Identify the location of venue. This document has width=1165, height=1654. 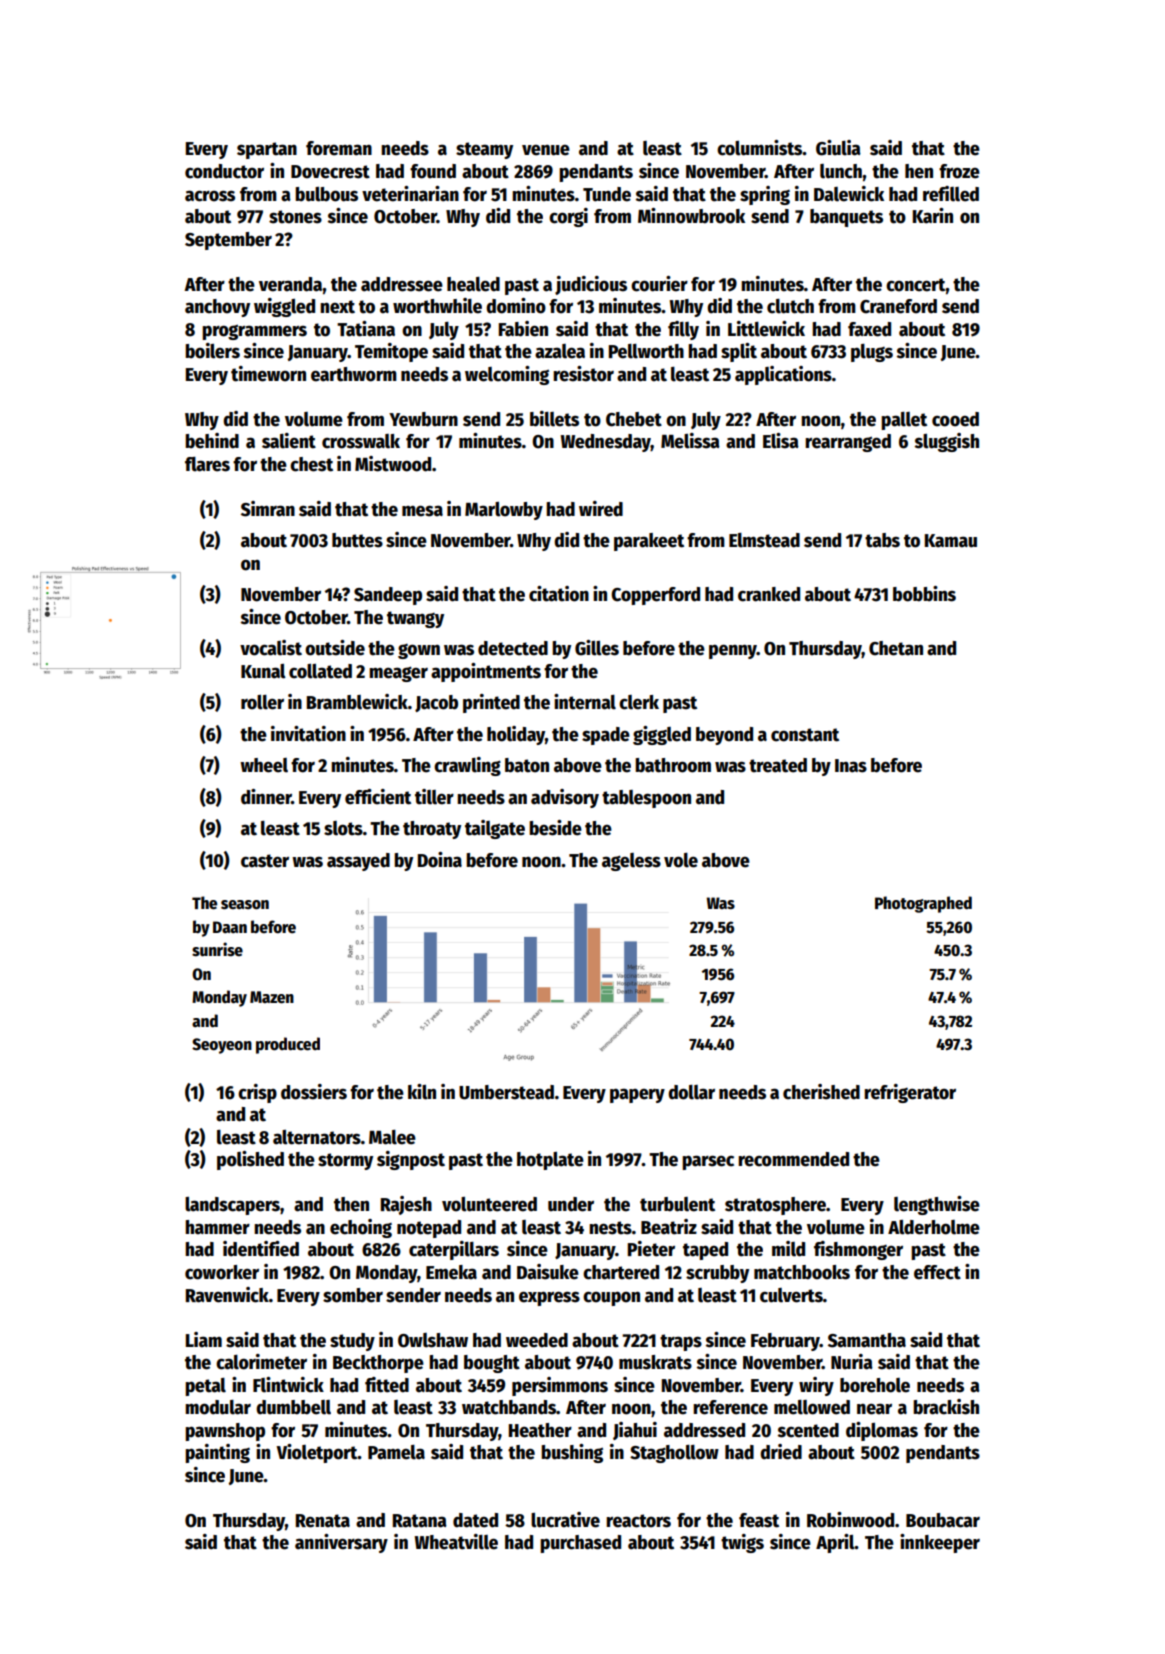
(546, 150).
